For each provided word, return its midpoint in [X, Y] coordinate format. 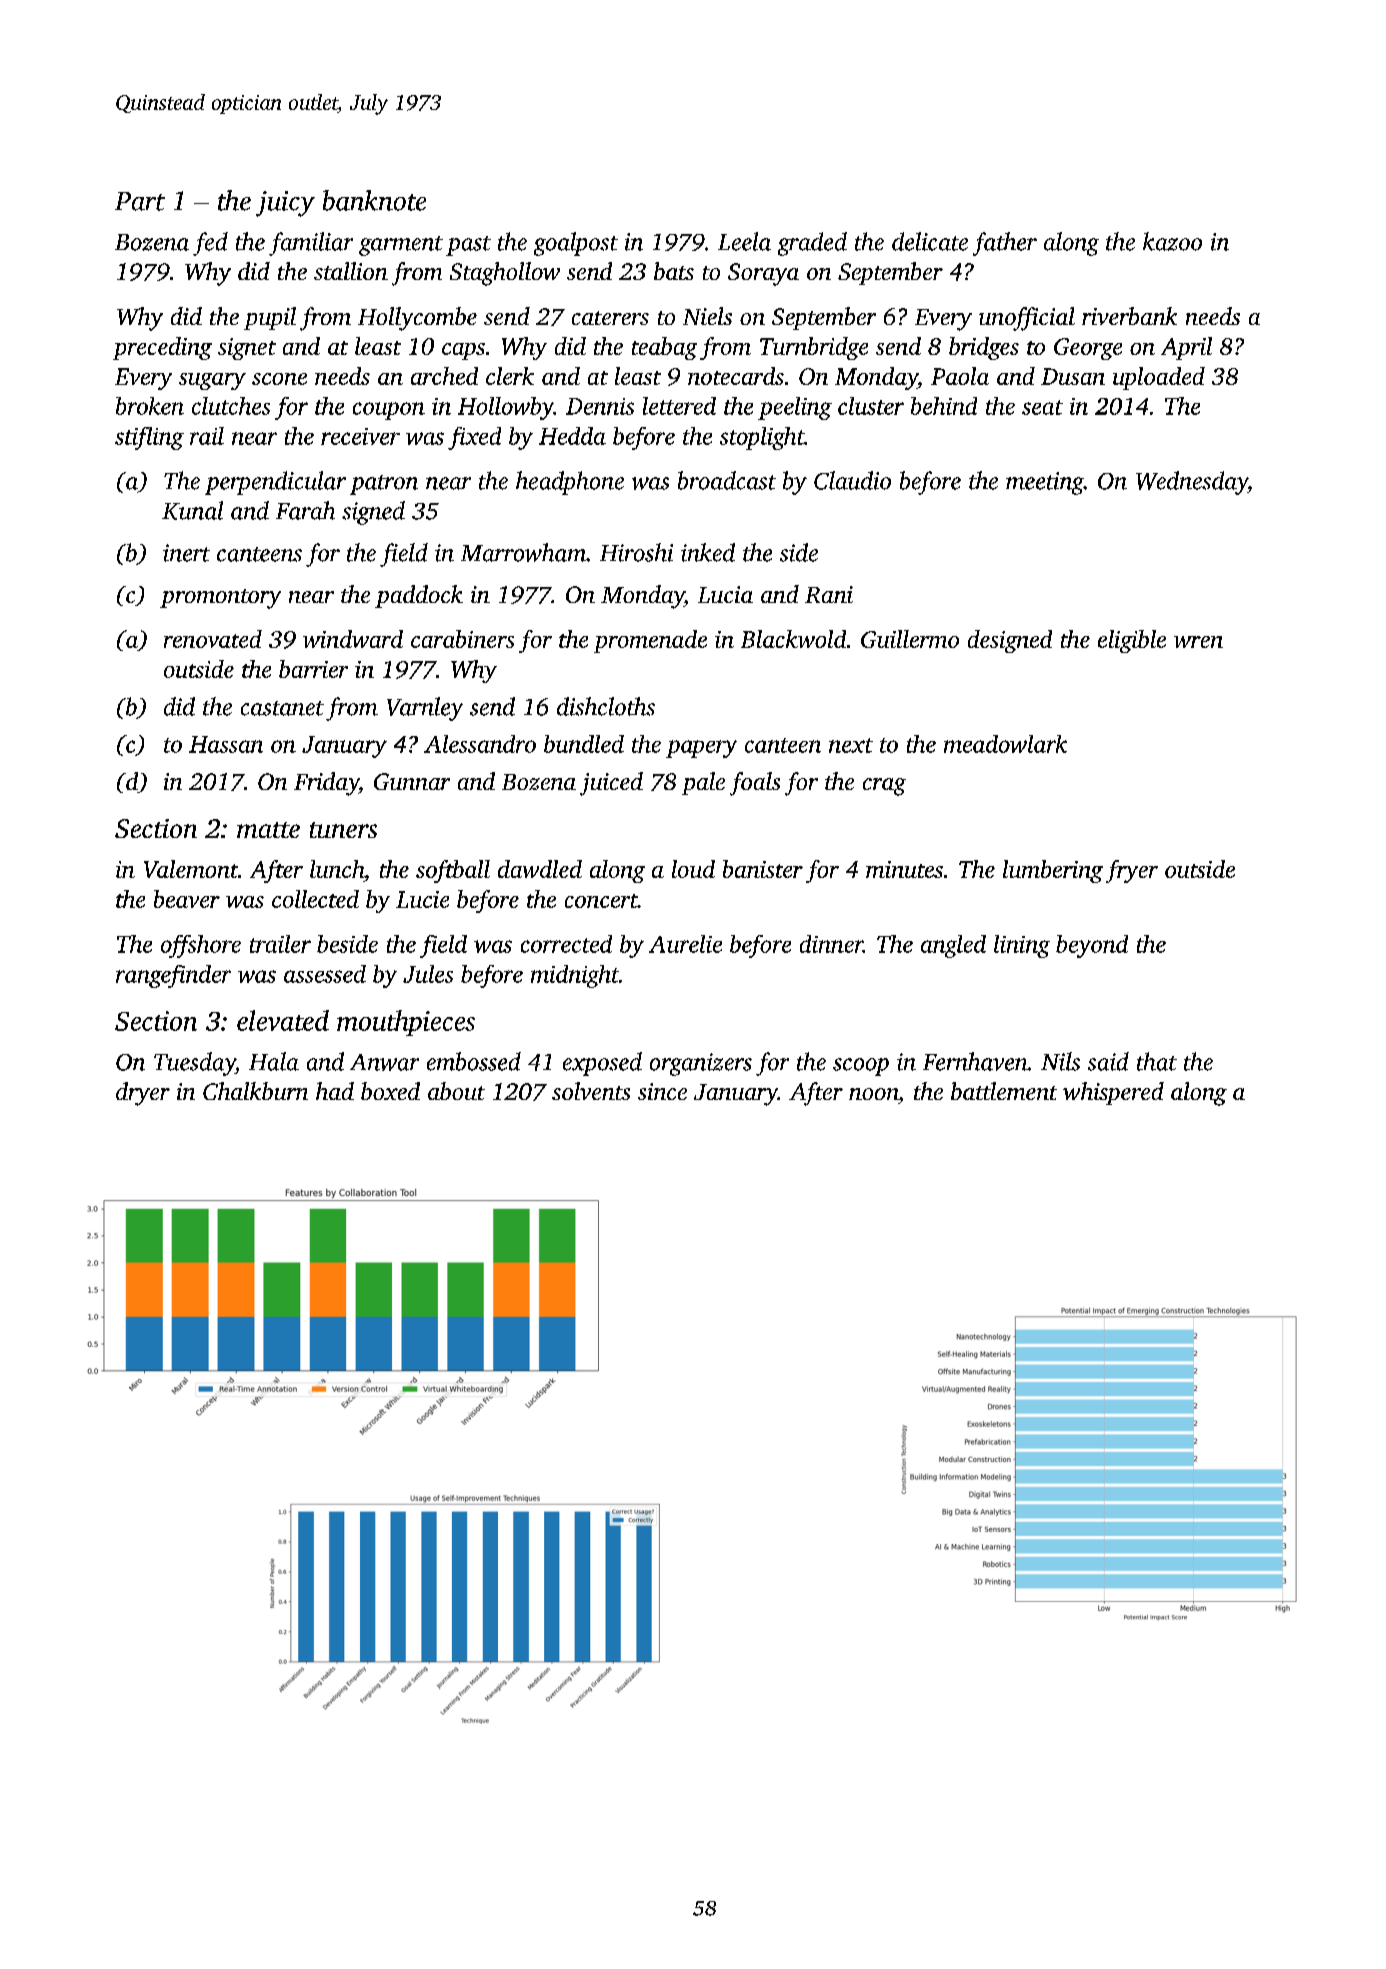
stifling [149, 438]
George [1088, 349]
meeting [1045, 483]
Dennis [600, 406]
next [851, 745]
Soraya [763, 274]
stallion [351, 271]
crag [884, 787]
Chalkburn [255, 1091]
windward [353, 639]
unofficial [1027, 319]
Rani [829, 594]
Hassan [226, 744]
